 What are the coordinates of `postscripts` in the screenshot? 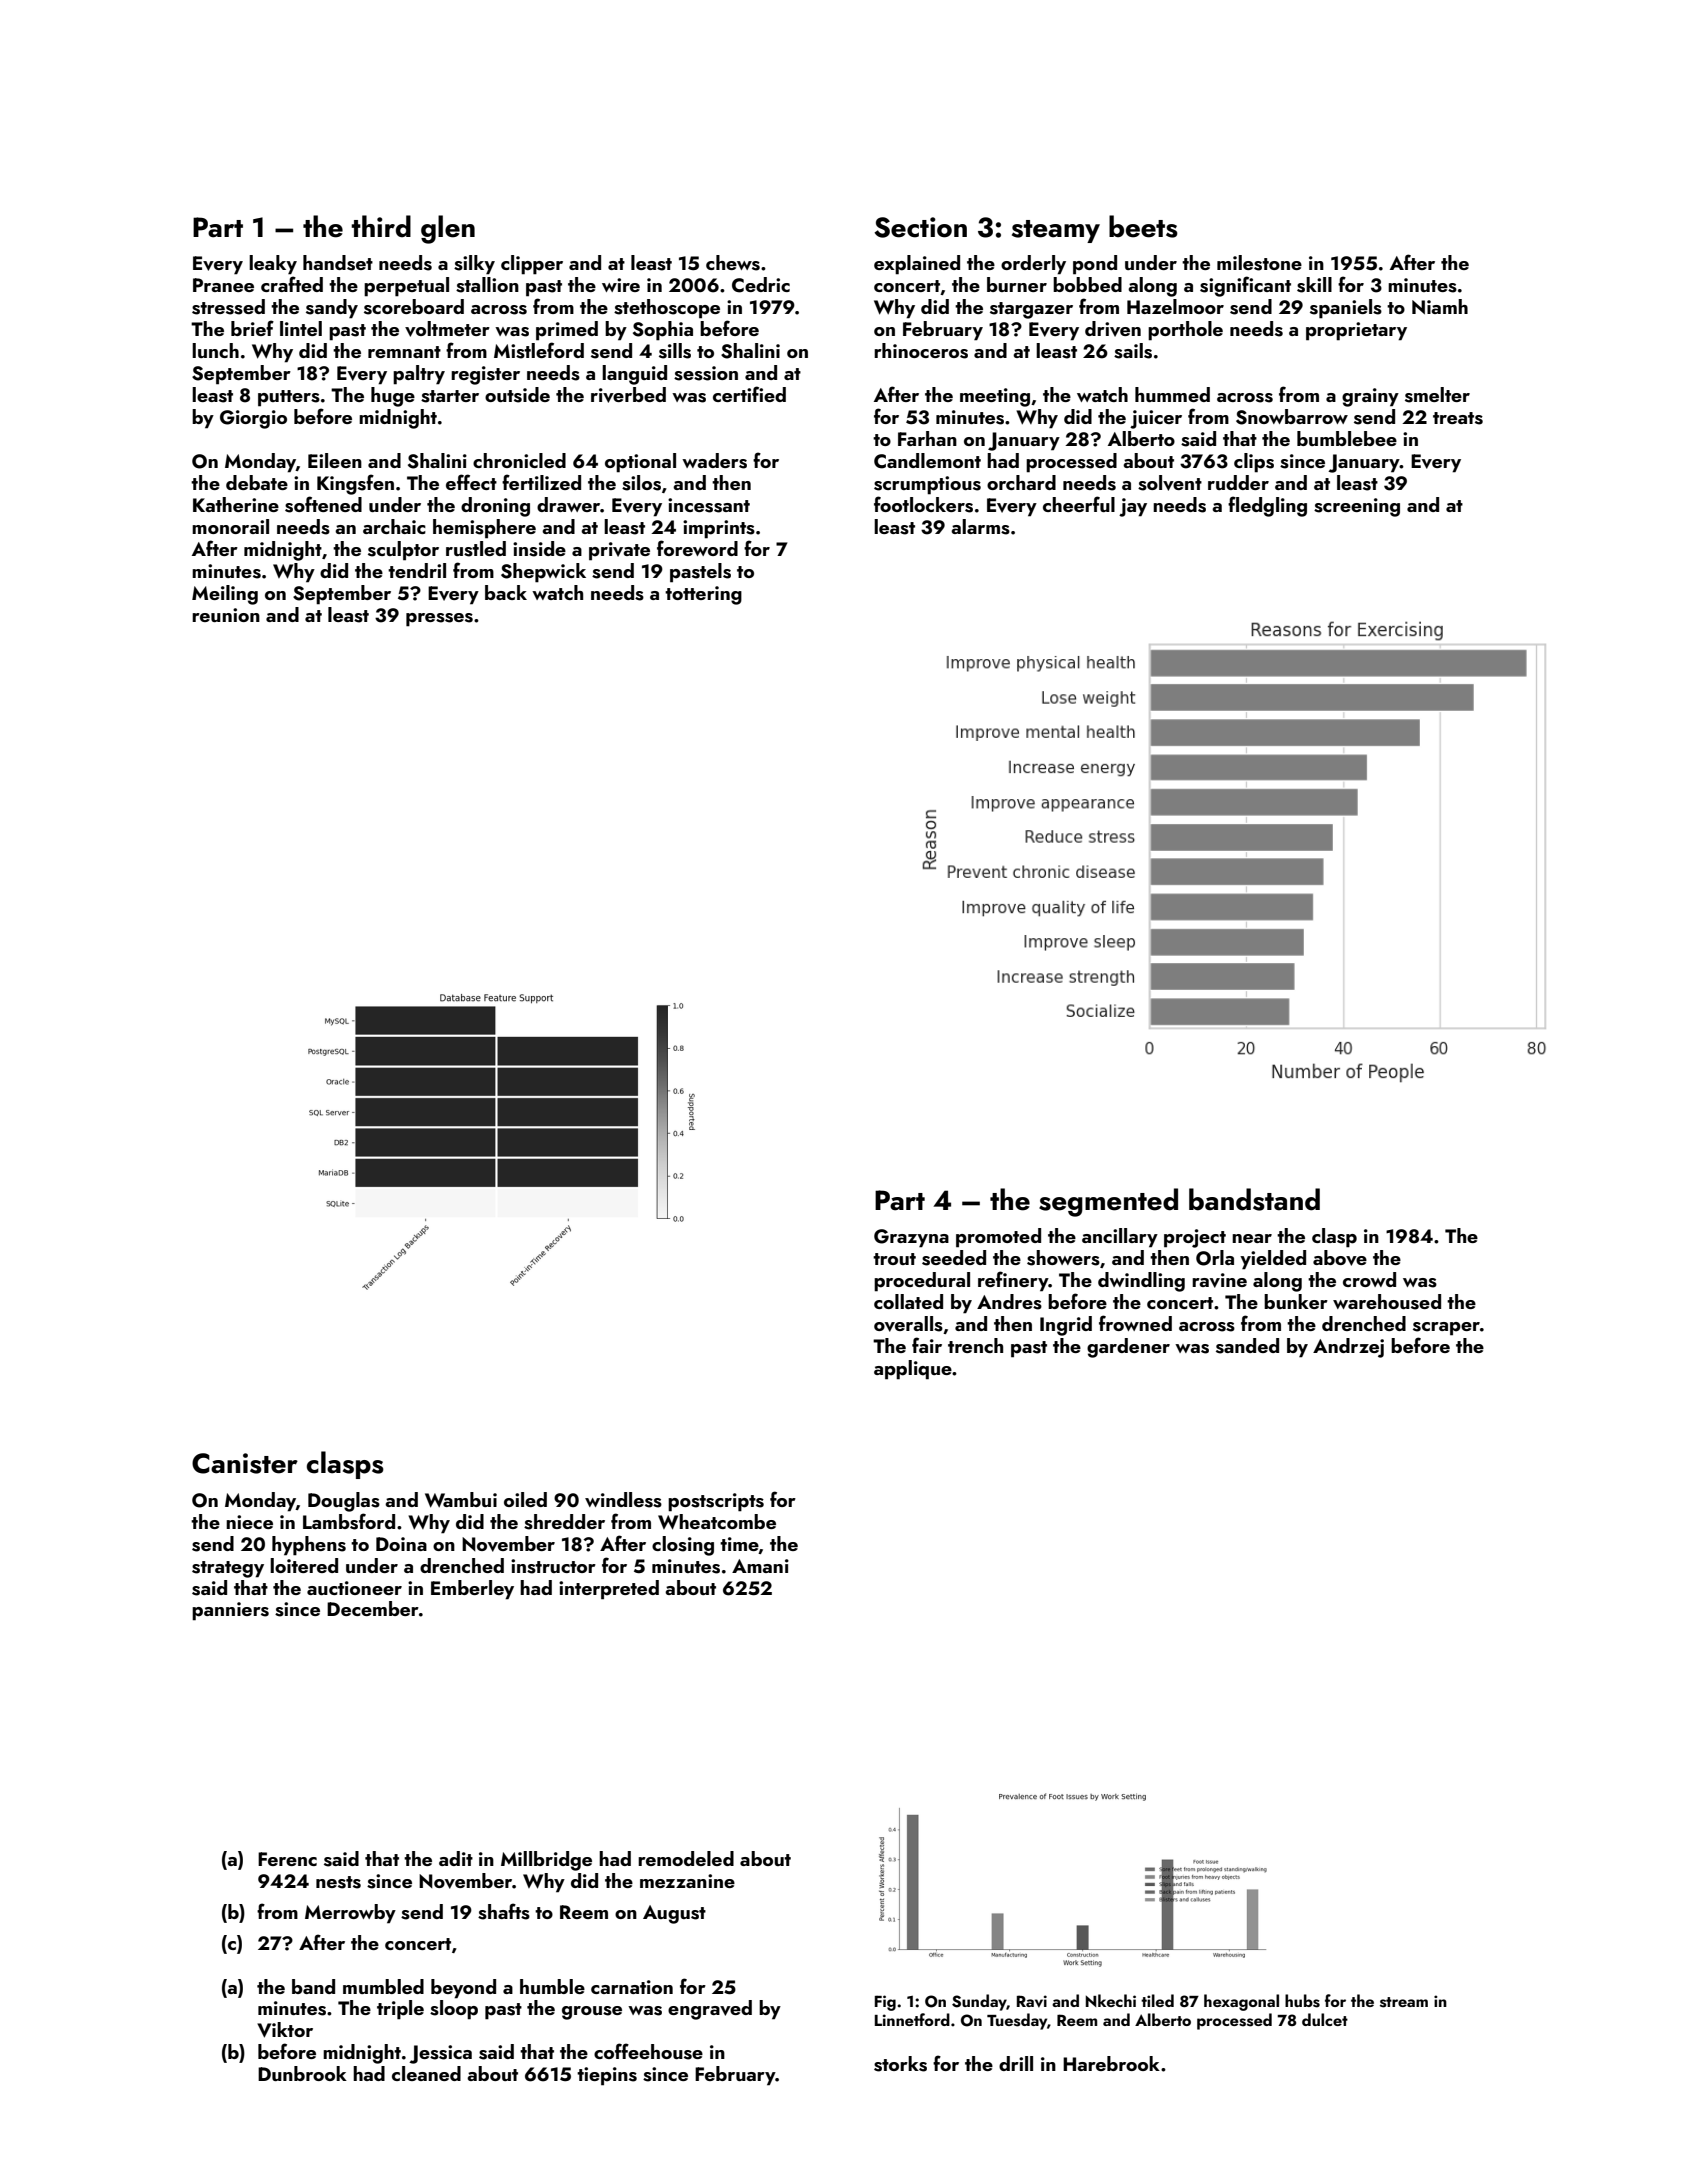 It's located at (716, 1502).
